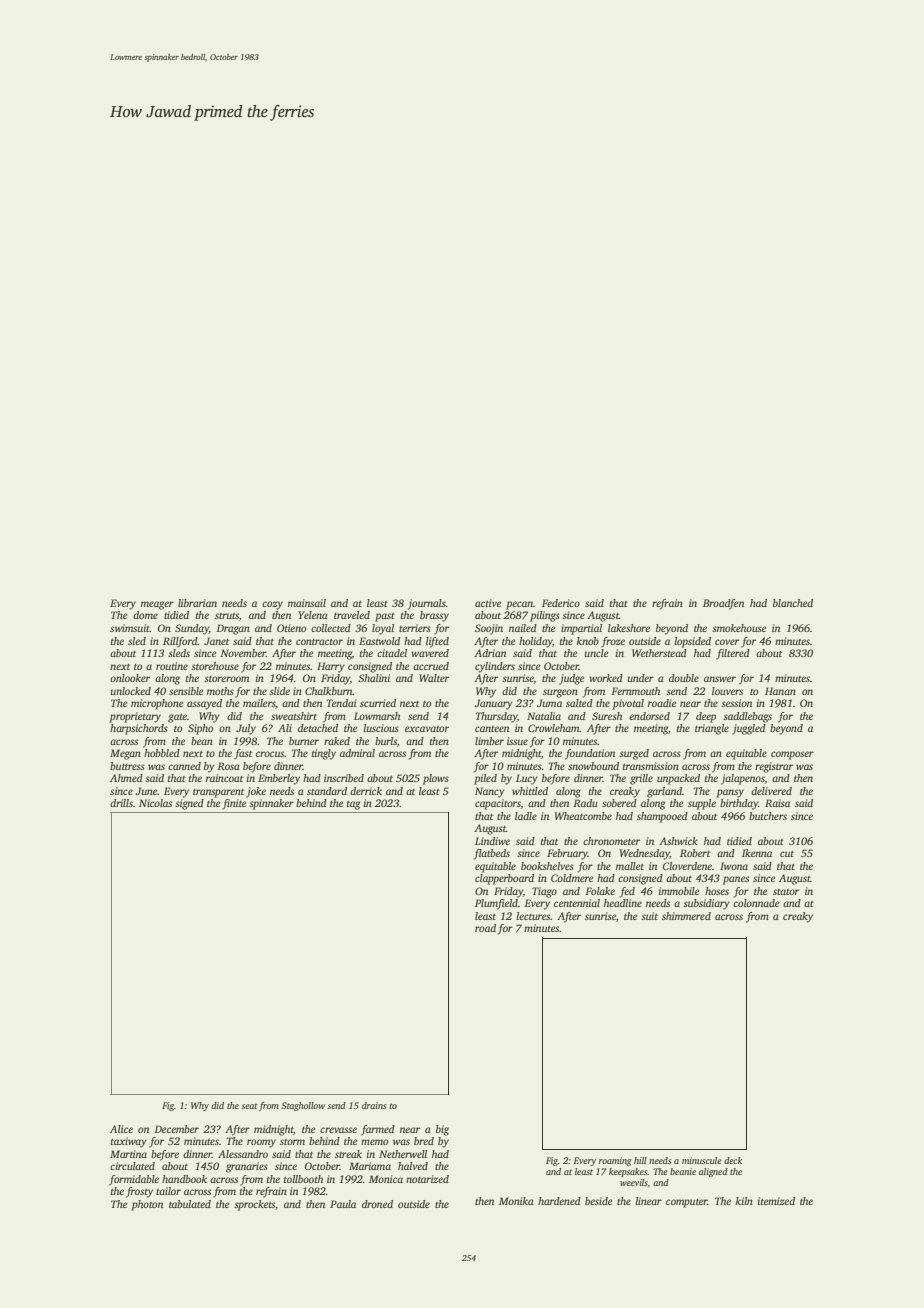  I want to click on lakeshore, so click(629, 628).
